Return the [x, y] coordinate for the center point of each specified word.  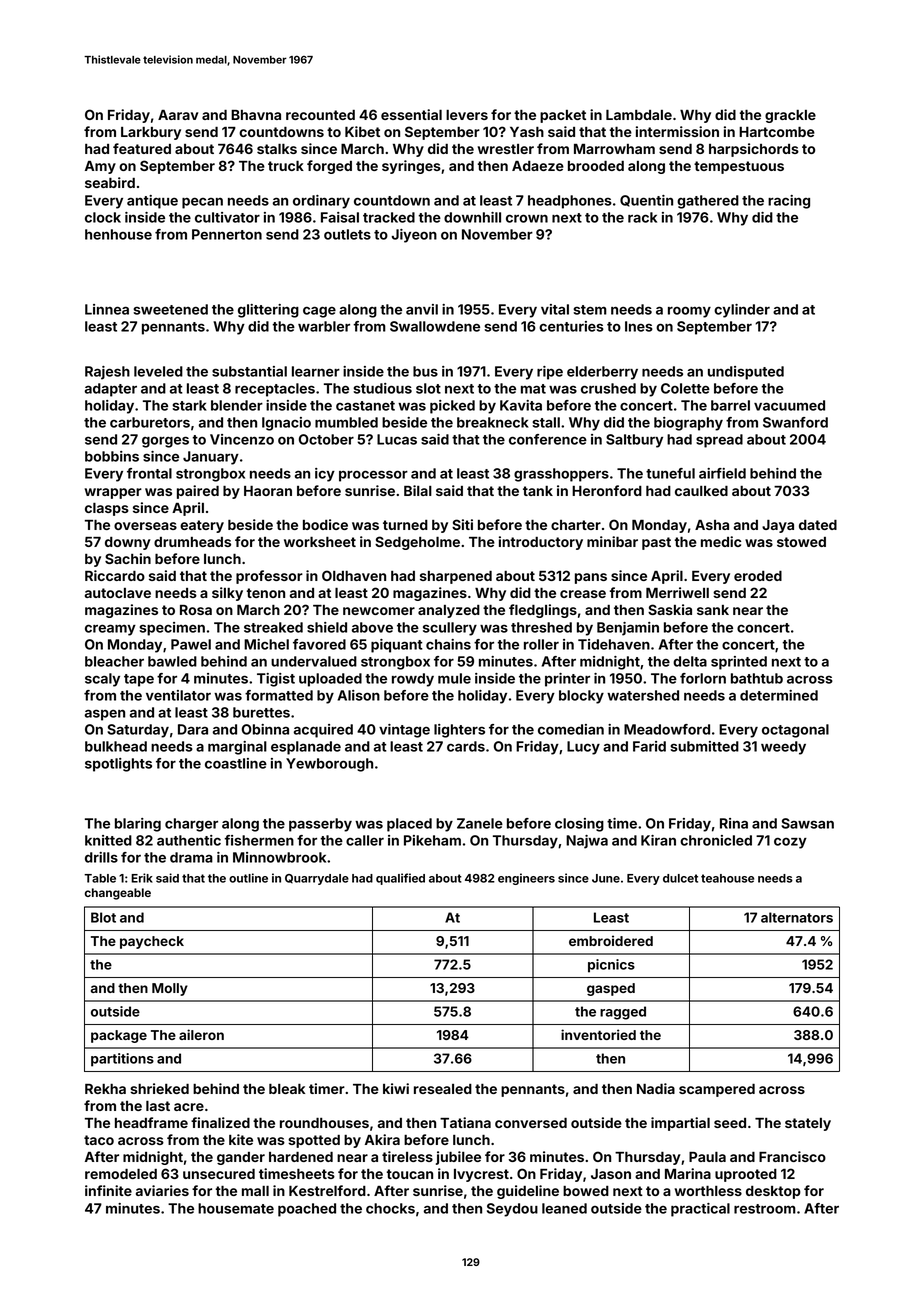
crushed [608, 388]
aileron [201, 1034]
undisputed [746, 373]
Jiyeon [414, 236]
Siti [462, 524]
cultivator [227, 217]
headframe [151, 1122]
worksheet [320, 542]
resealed [443, 1089]
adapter [111, 390]
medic [721, 541]
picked [452, 407]
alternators [797, 917]
